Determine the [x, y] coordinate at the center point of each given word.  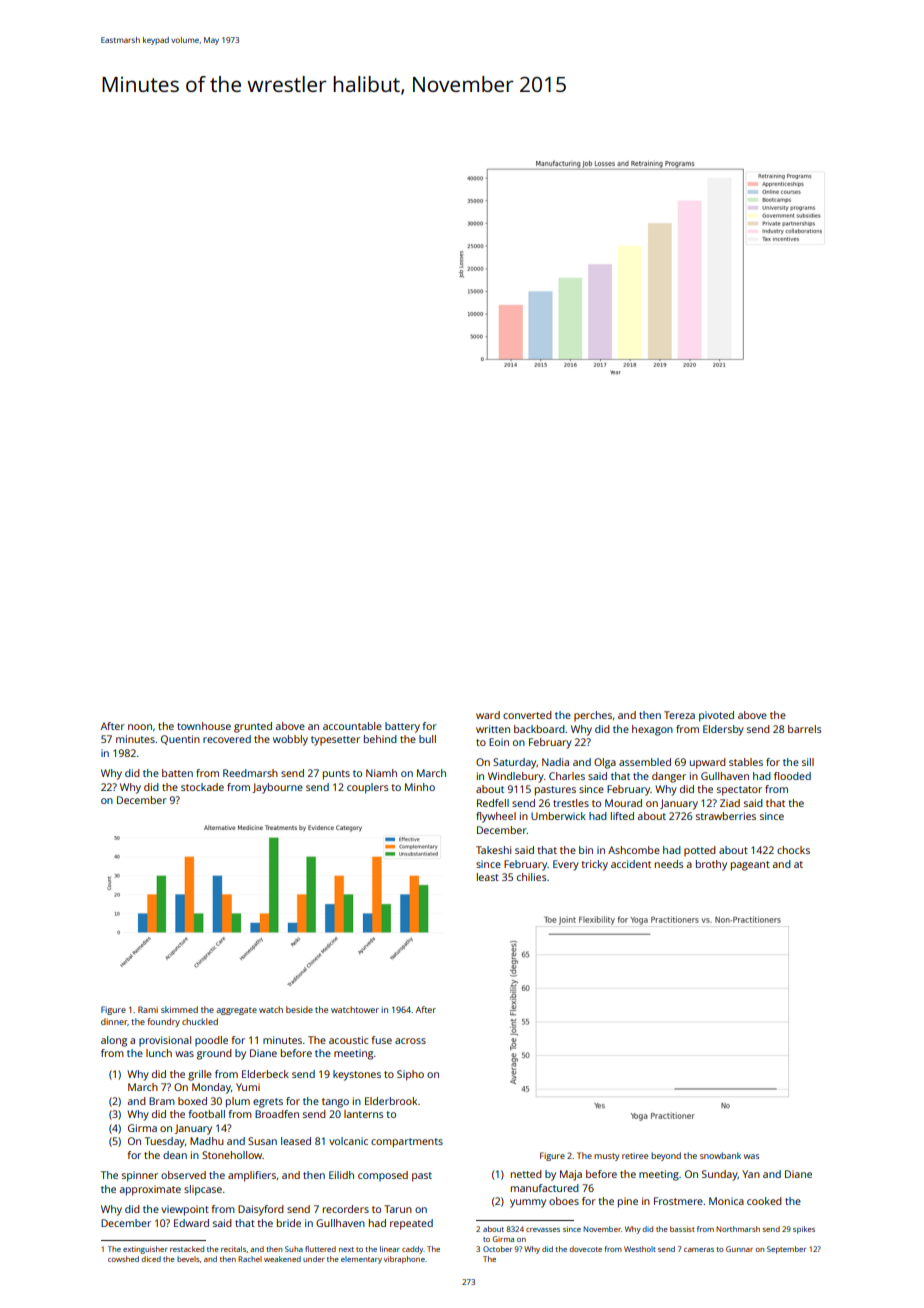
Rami [148, 1009]
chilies [531, 877]
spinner [140, 1176]
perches [593, 716]
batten [177, 773]
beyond [666, 1156]
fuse [382, 1040]
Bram [162, 1101]
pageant [750, 866]
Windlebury [516, 777]
